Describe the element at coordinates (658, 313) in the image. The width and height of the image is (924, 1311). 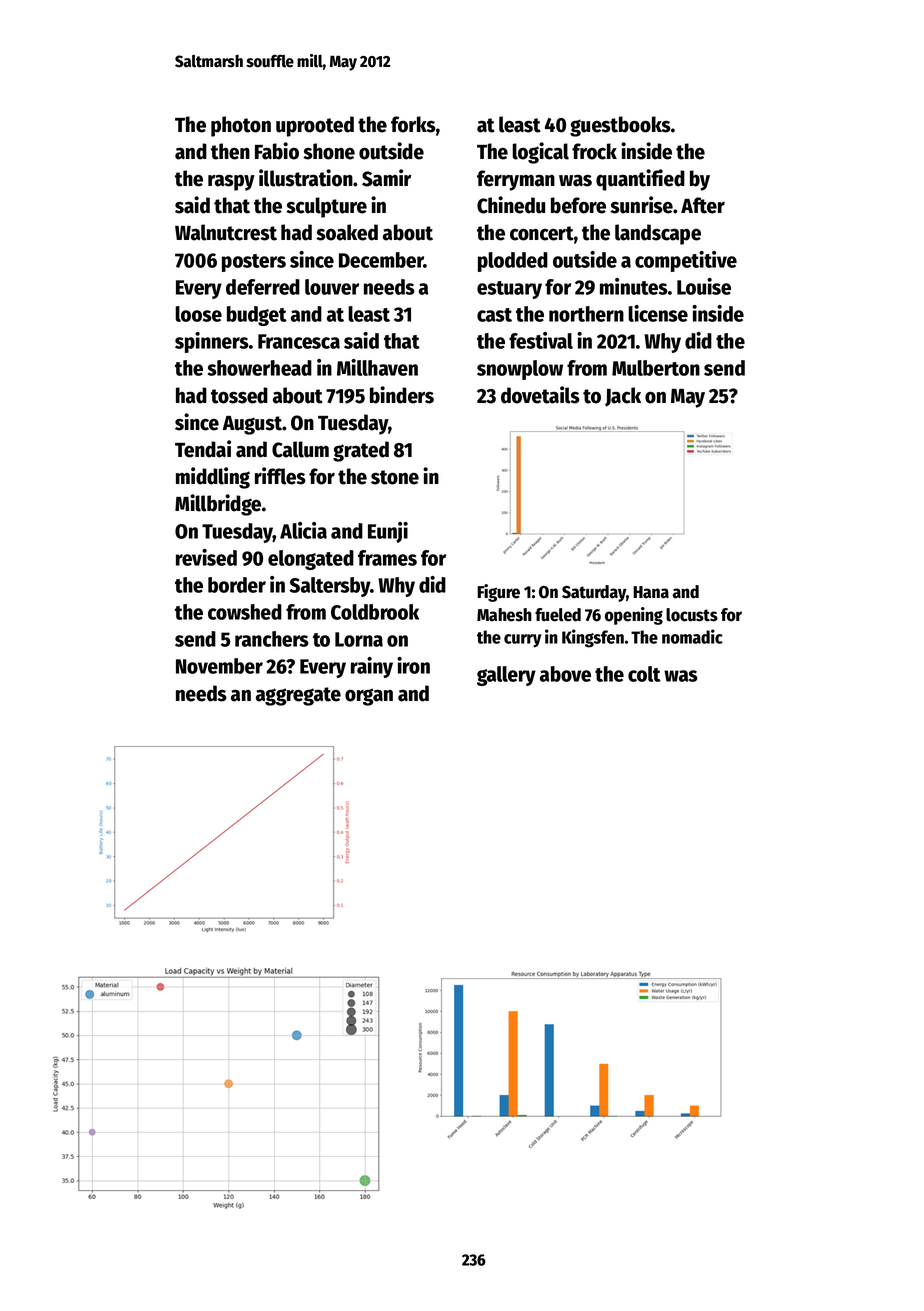
I see `license` at that location.
